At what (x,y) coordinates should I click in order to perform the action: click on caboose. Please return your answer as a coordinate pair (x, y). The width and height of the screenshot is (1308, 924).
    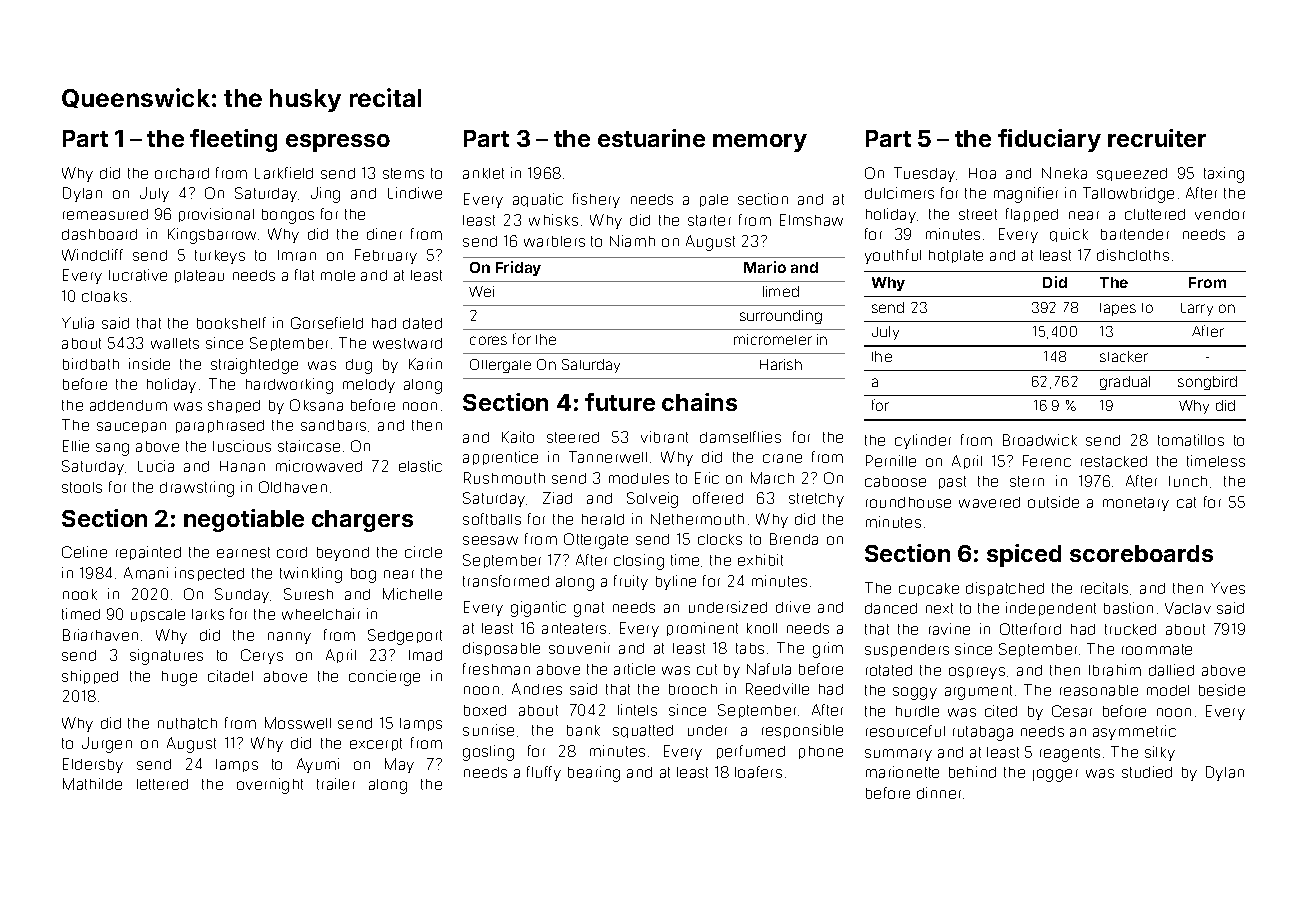
    Looking at the image, I should click on (895, 481).
